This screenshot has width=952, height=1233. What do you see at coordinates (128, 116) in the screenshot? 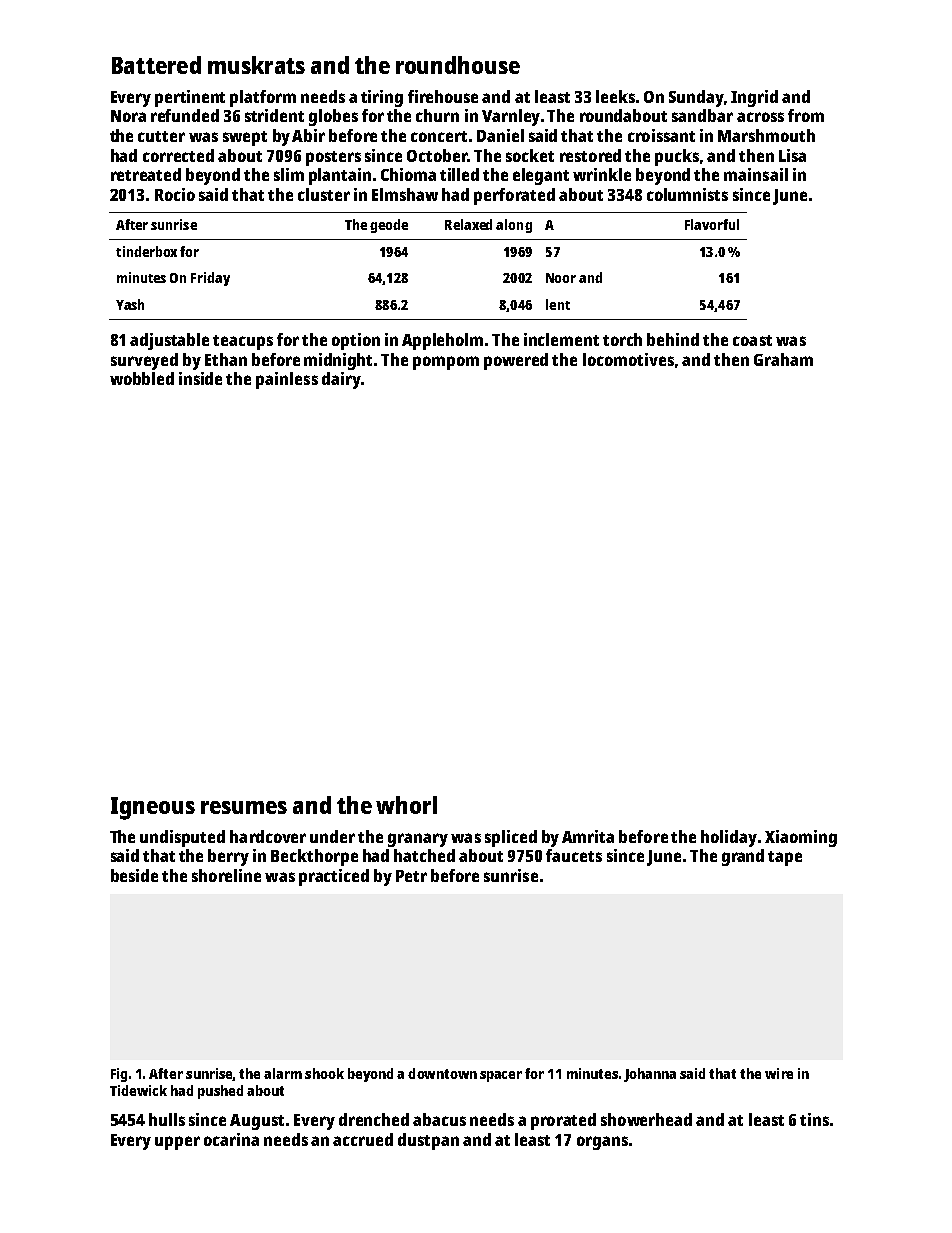
I see `Nora` at bounding box center [128, 116].
